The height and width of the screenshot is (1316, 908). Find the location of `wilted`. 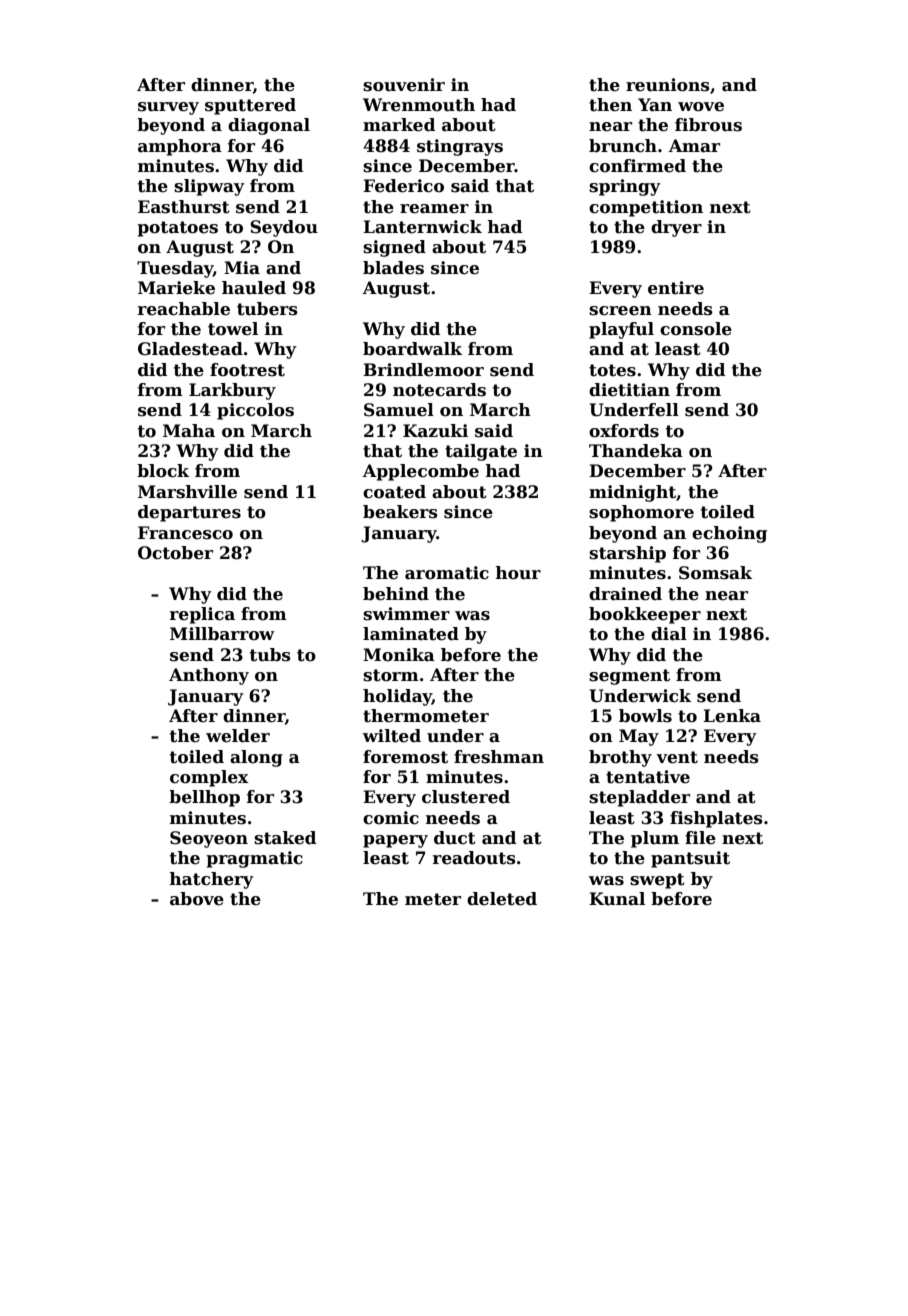

wilted is located at coordinates (392, 736).
